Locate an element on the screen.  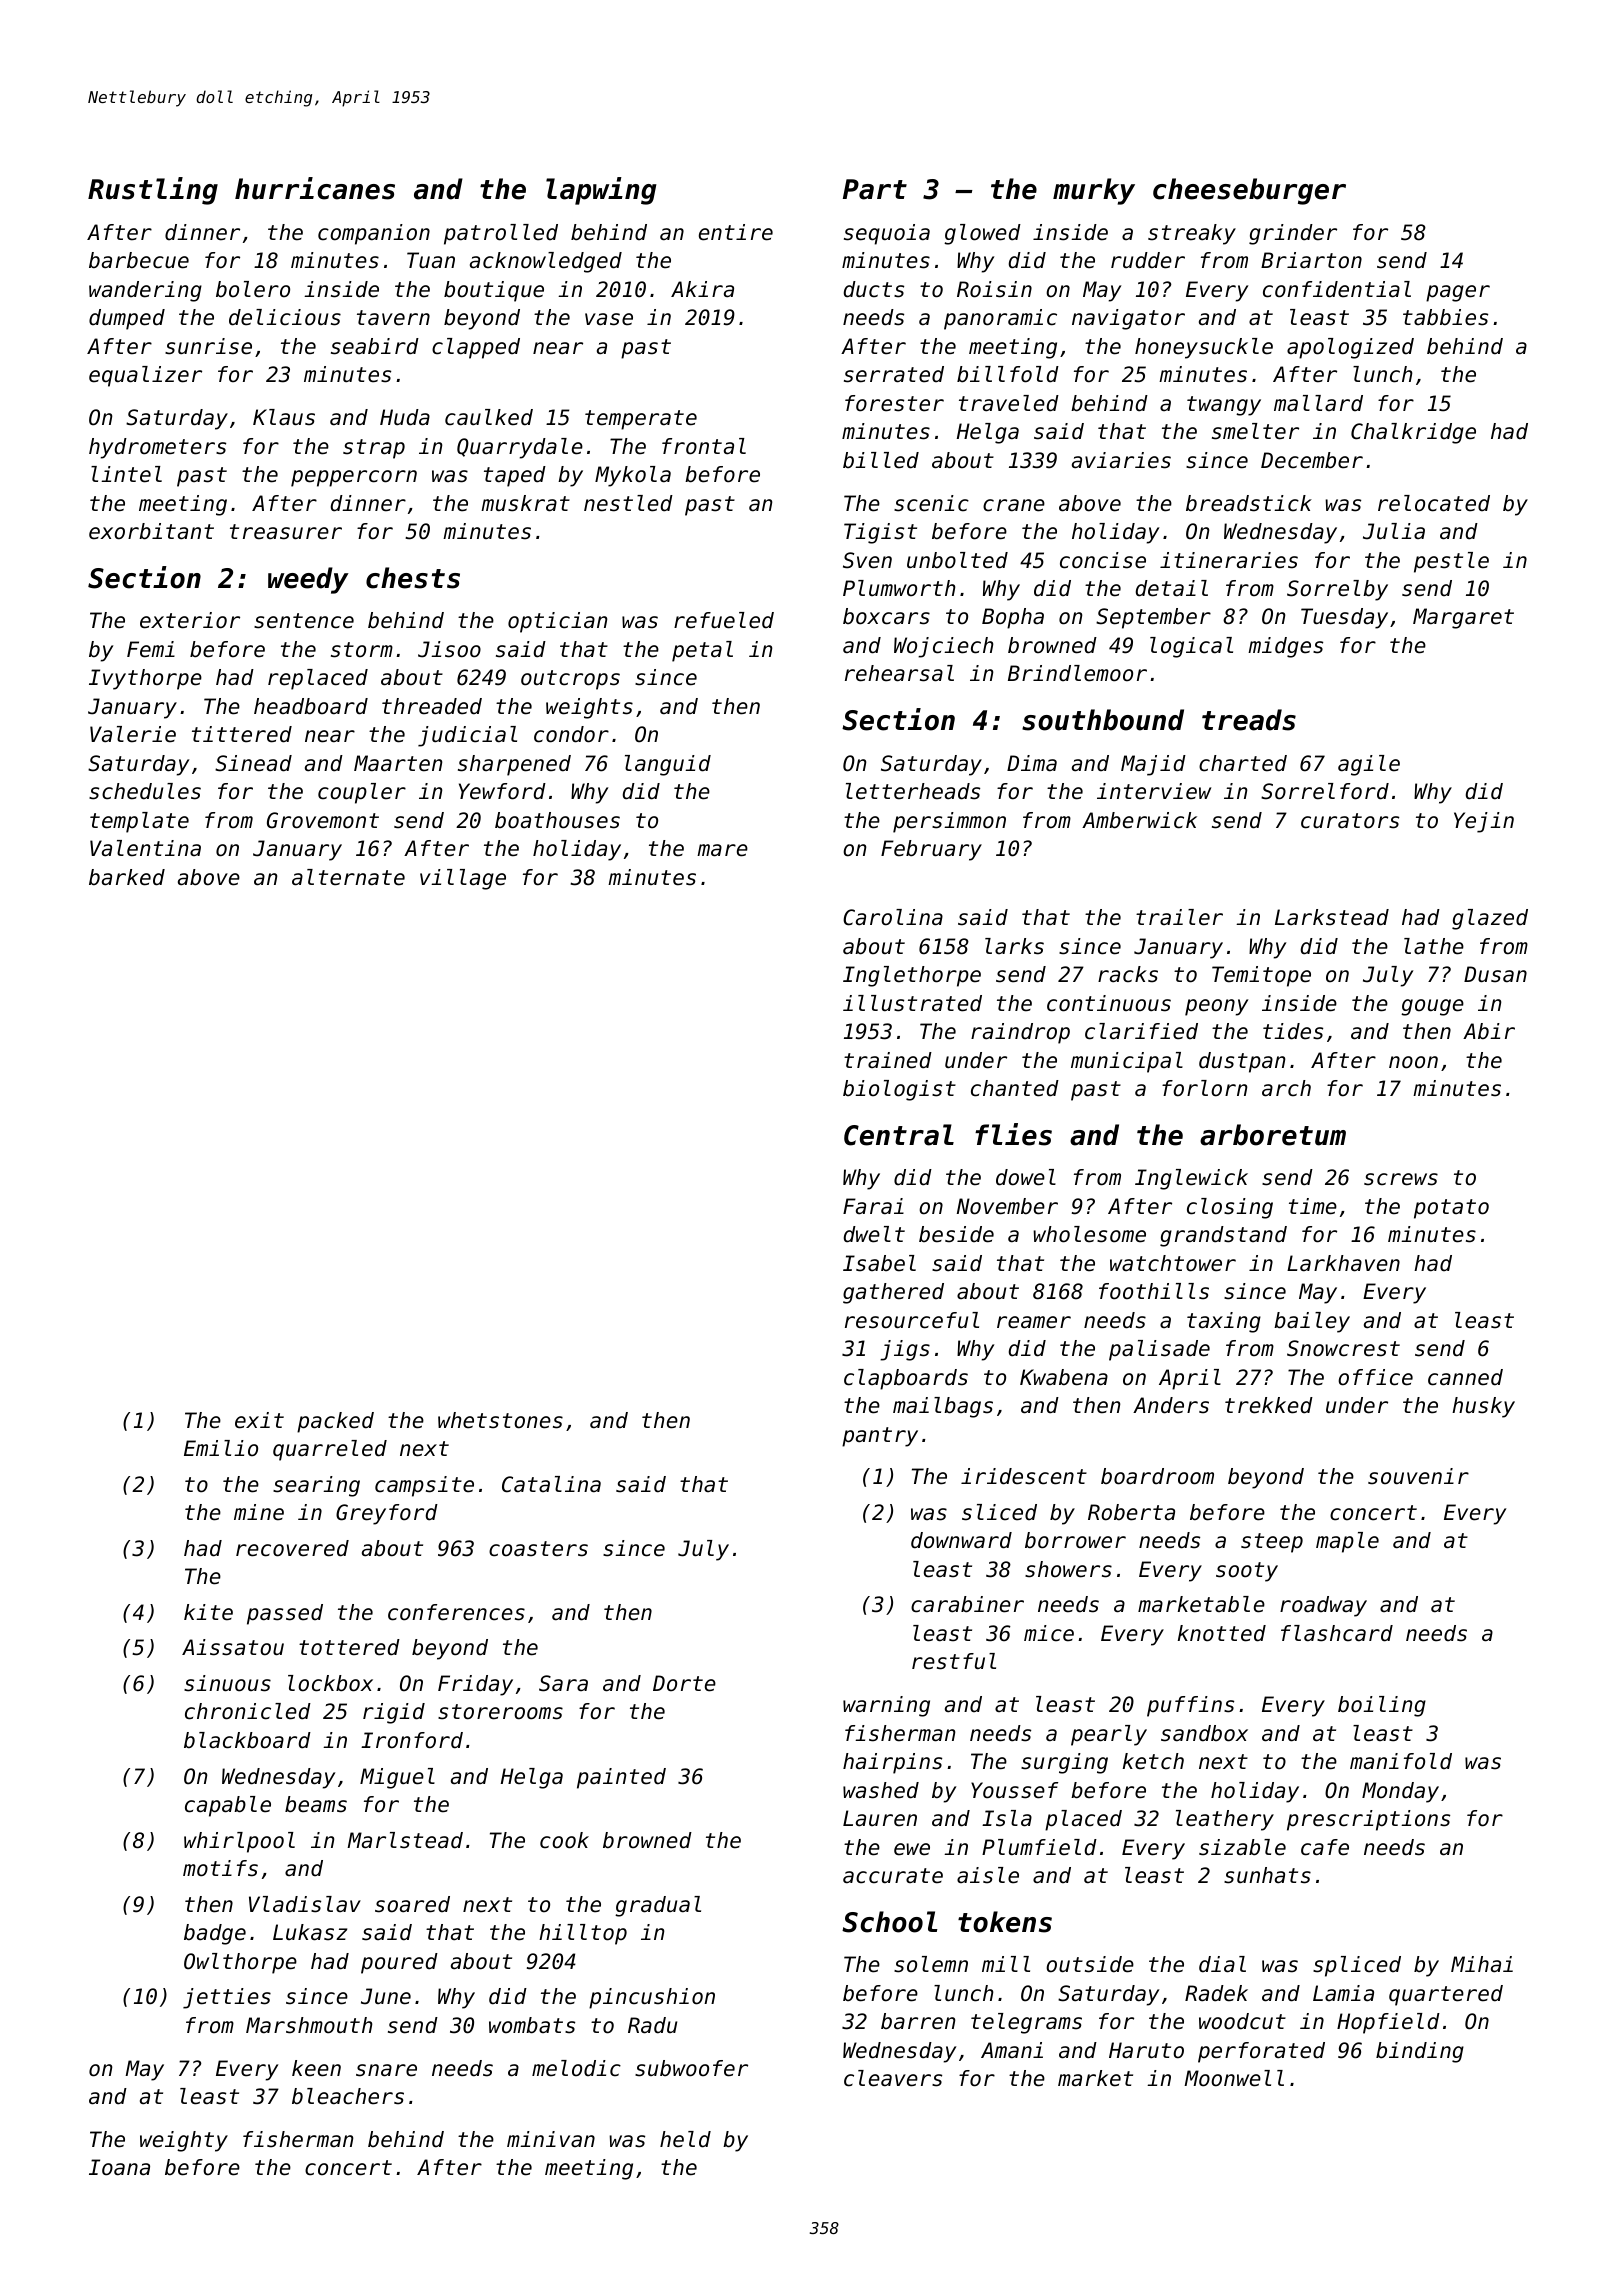
bleachers is located at coordinates (348, 2096).
